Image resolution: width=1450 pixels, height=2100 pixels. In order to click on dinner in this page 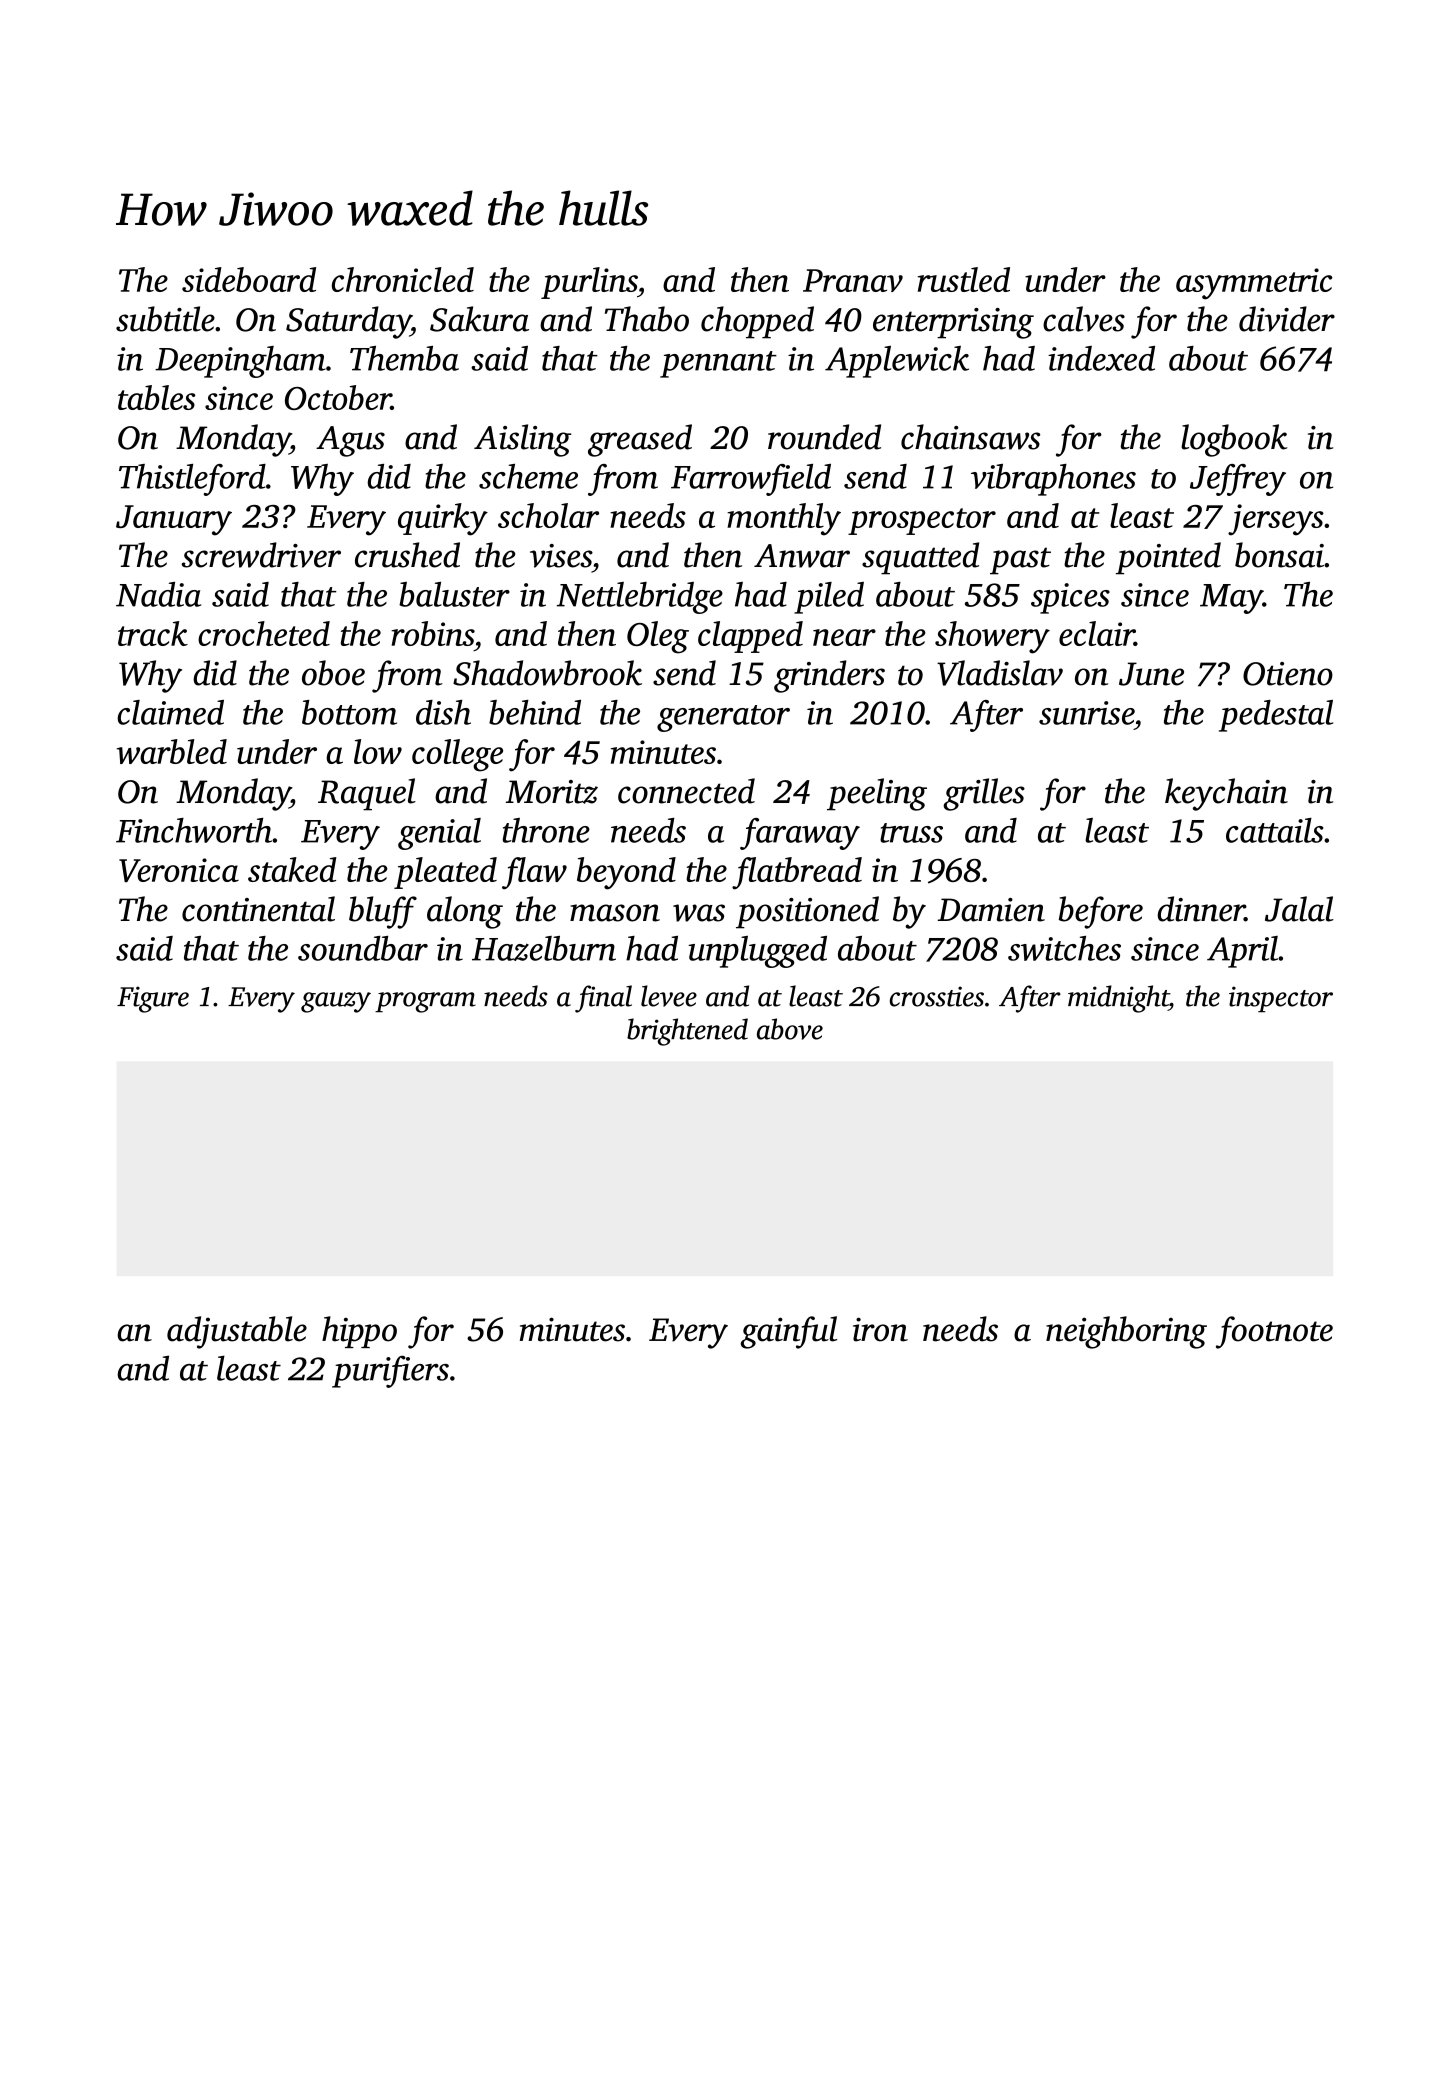, I will do `click(1201, 909)`.
